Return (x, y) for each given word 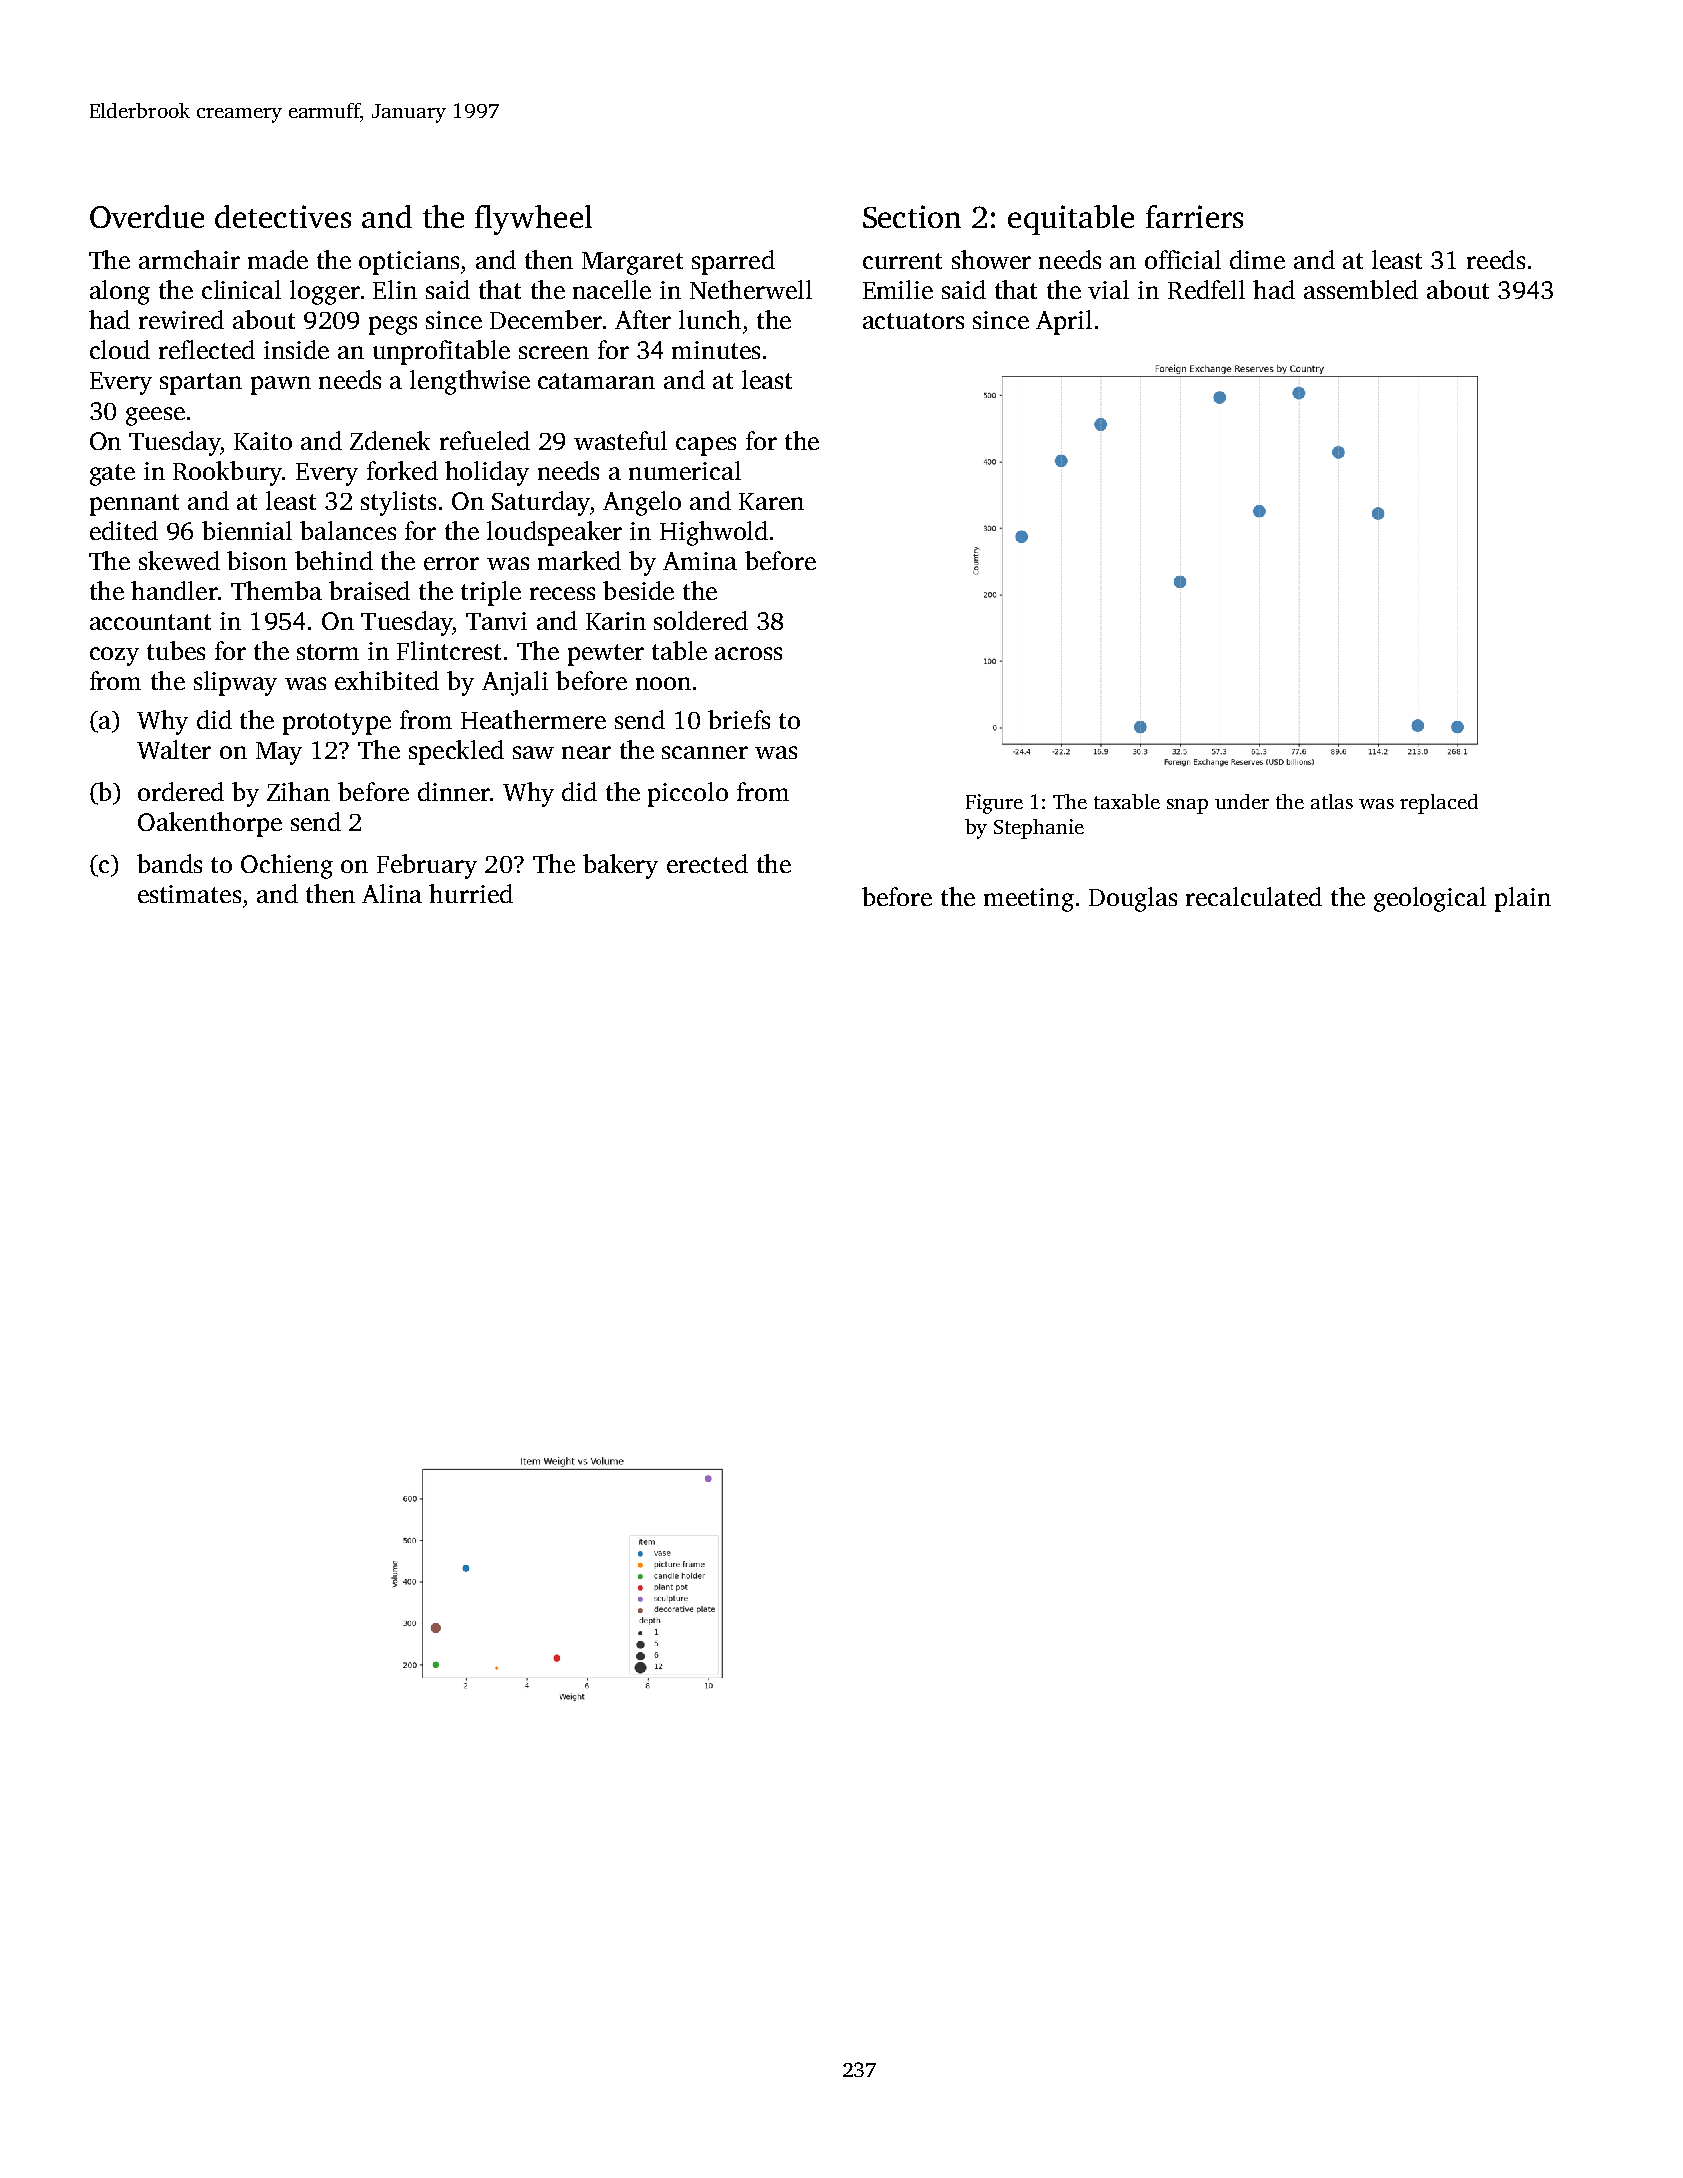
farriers (1194, 216)
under (1242, 801)
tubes (176, 650)
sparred (733, 262)
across (748, 653)
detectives (283, 216)
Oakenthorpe (210, 824)
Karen (771, 501)
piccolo (688, 794)
